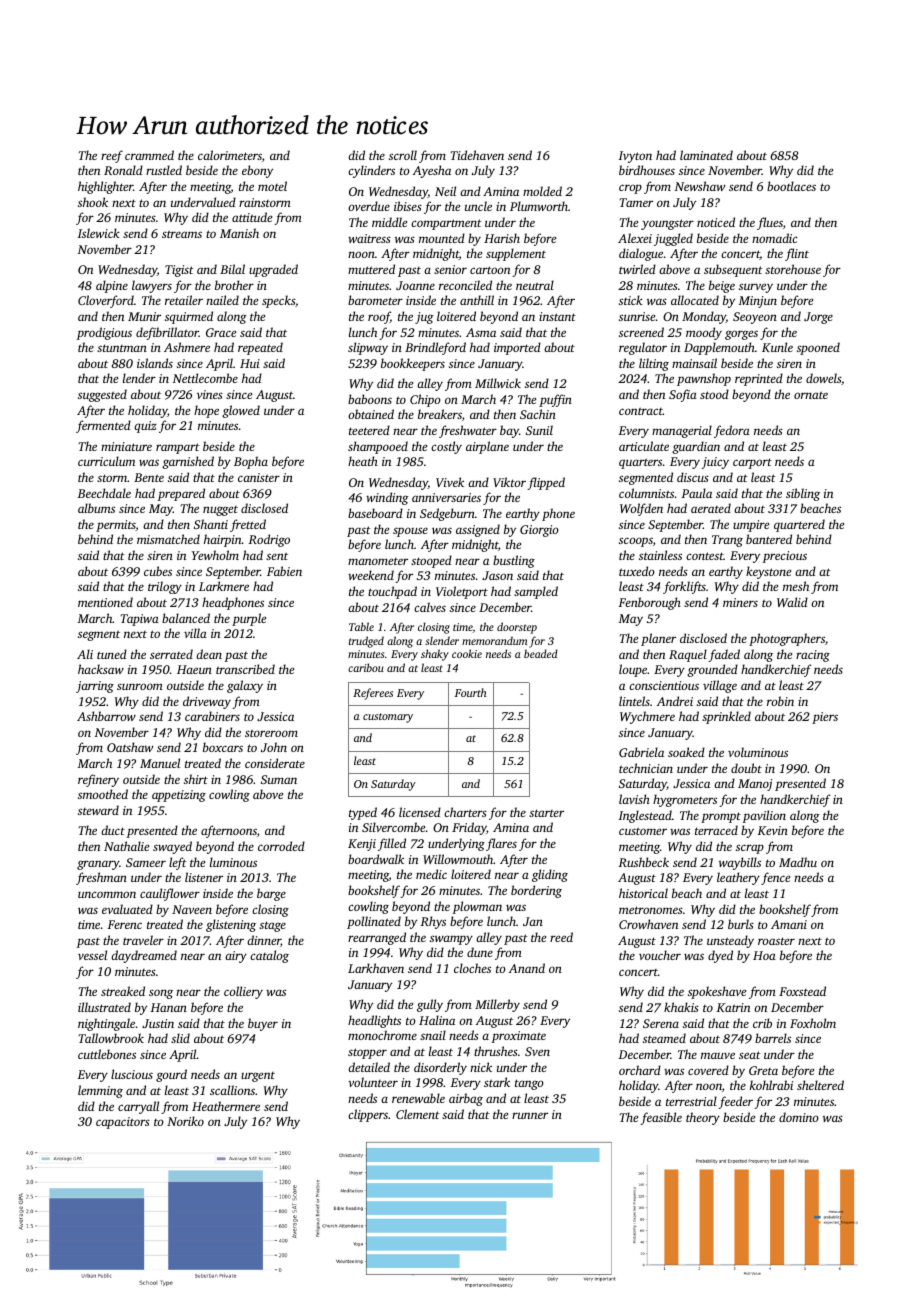  Describe the element at coordinates (450, 269) in the image. I see `senior` at that location.
